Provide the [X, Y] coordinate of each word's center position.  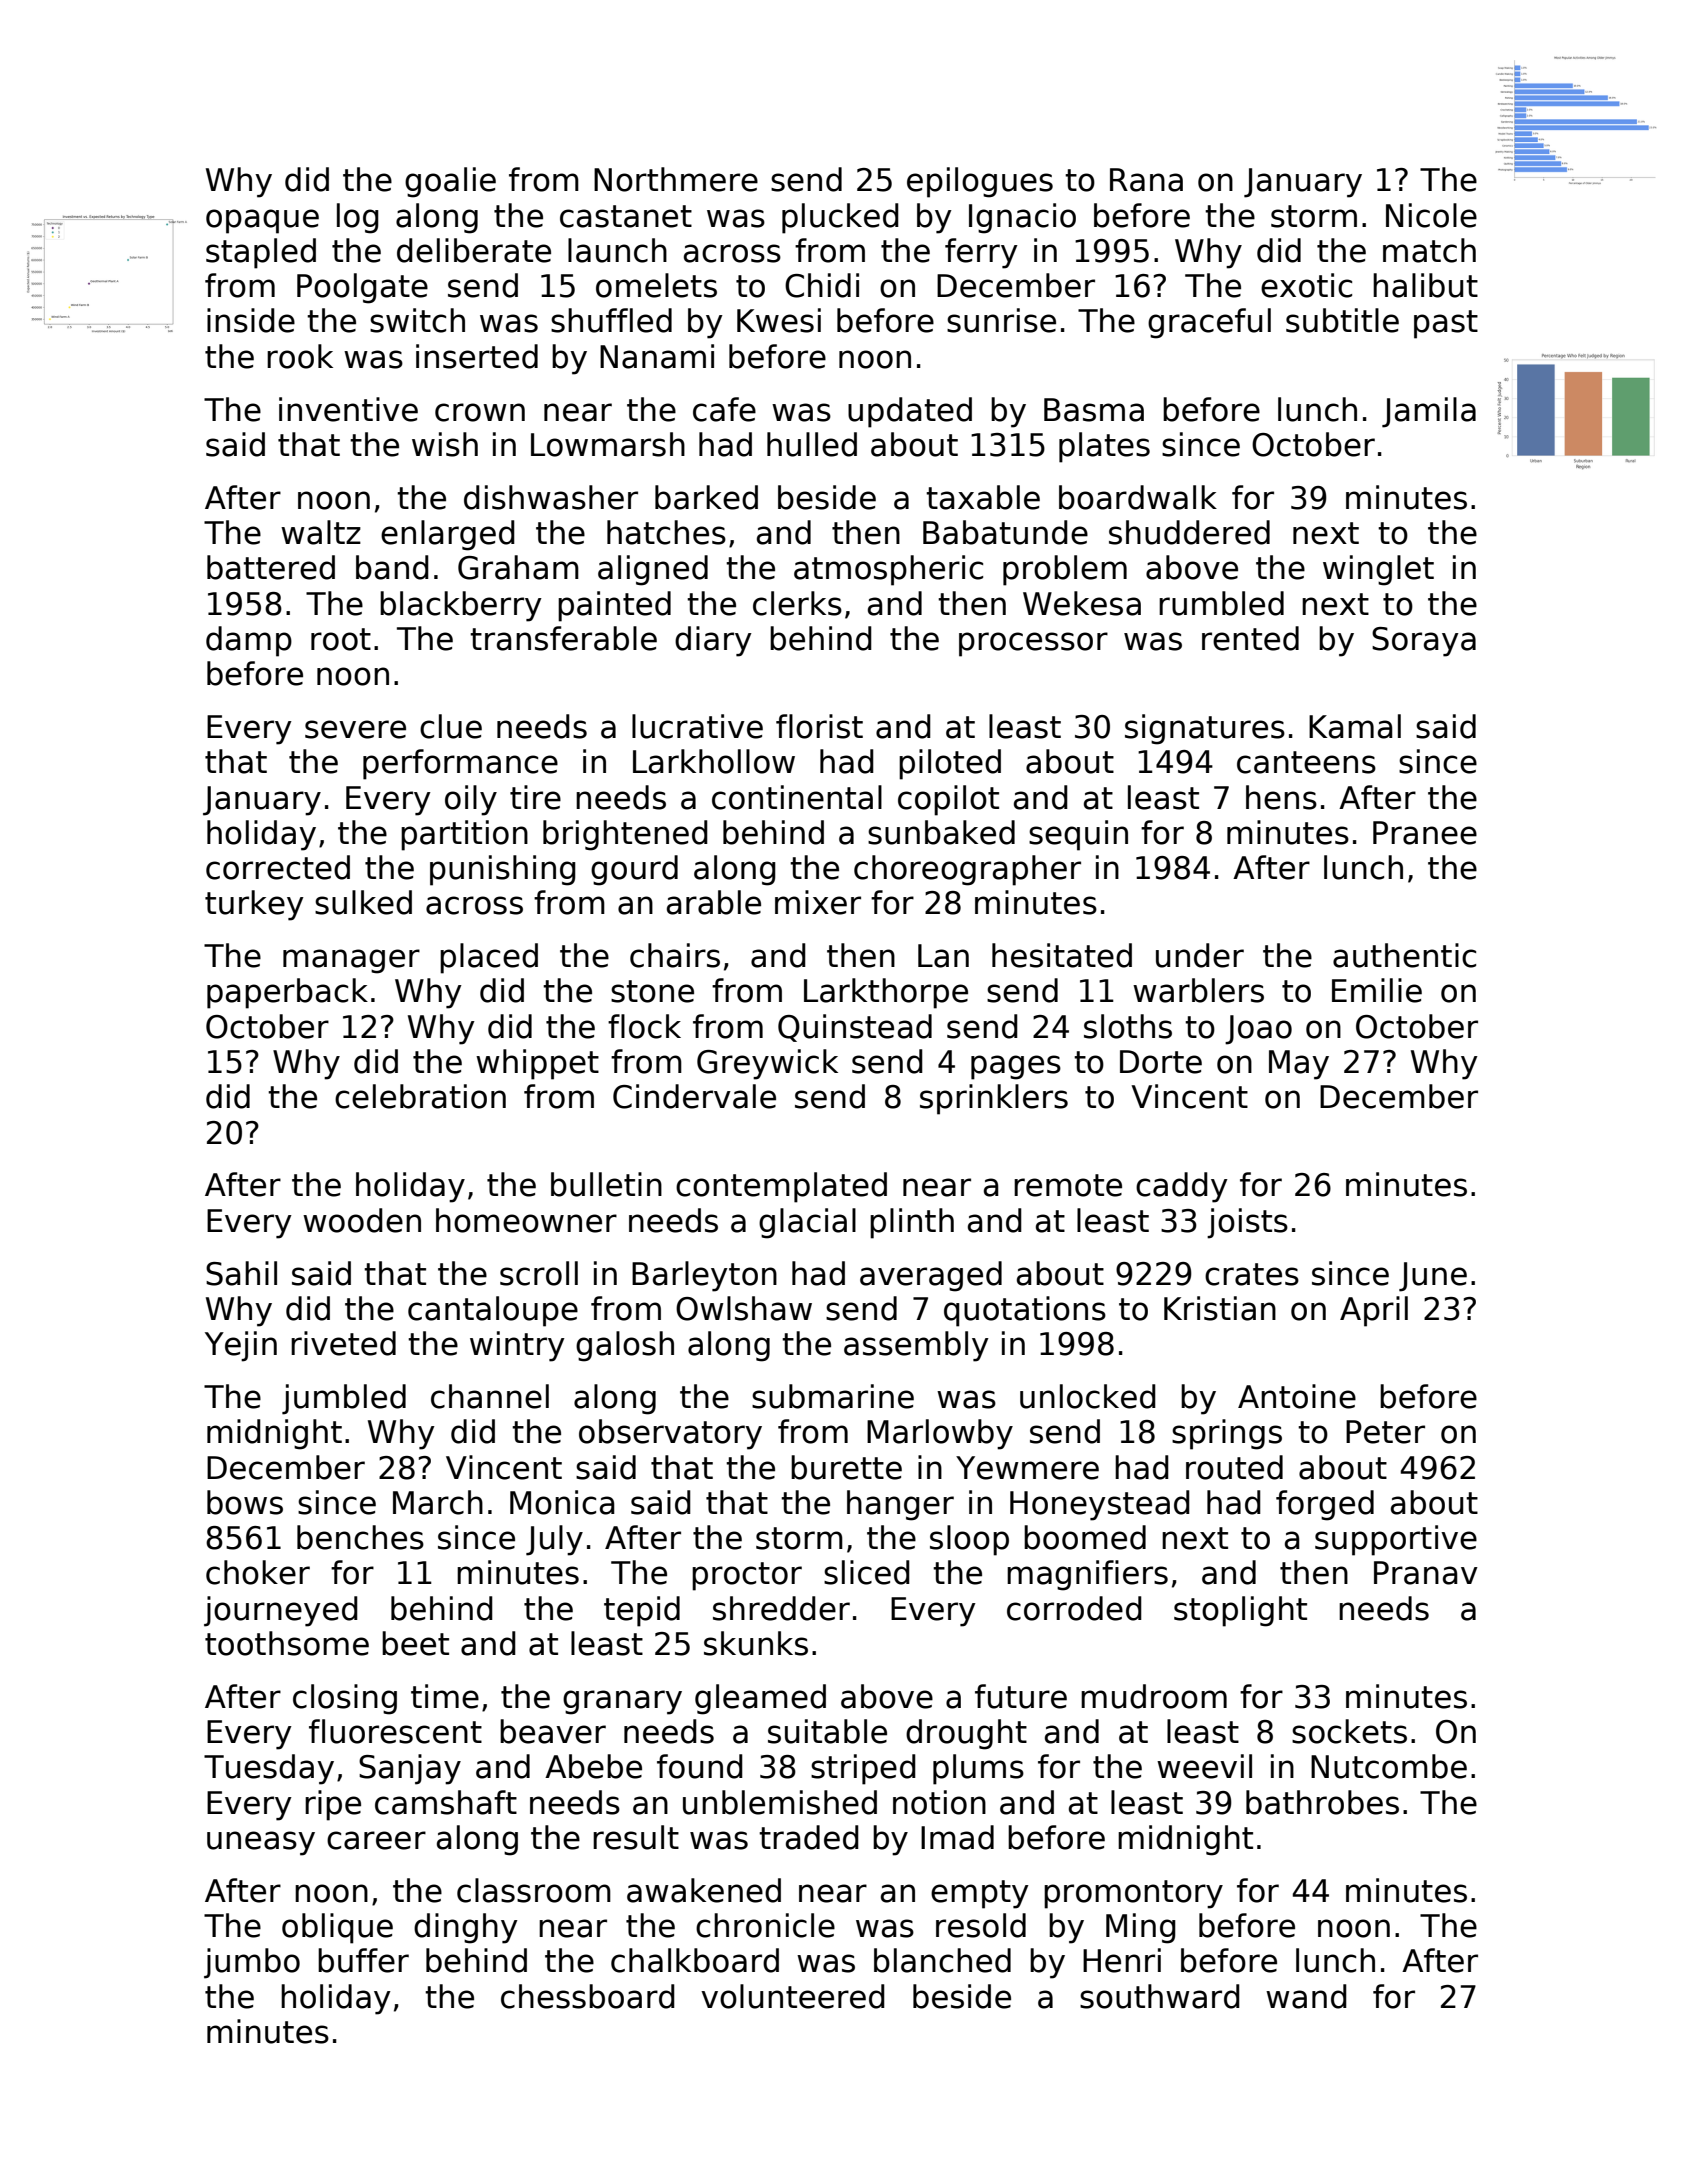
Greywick [767, 1064]
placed [489, 958]
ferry [981, 253]
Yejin [241, 1346]
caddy [1182, 1187]
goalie [450, 182]
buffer [363, 1960]
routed [1234, 1467]
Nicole [1431, 215]
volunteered [793, 1996]
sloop [969, 1540]
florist [819, 726]
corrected [278, 867]
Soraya [1424, 642]
